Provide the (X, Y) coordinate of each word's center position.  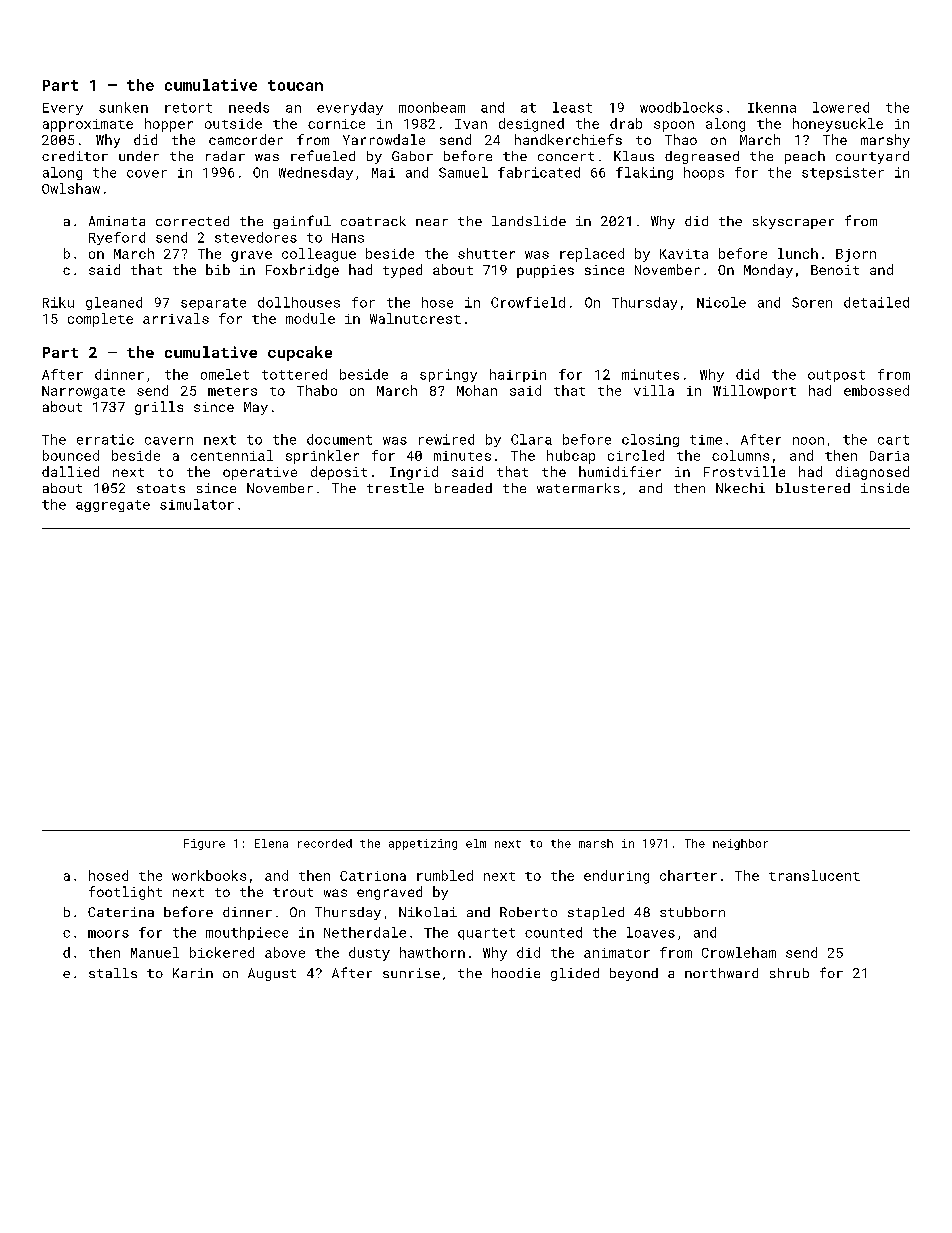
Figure (204, 844)
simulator (197, 504)
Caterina (121, 912)
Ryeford (117, 238)
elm (476, 843)
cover (147, 174)
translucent (814, 875)
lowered (841, 107)
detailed (876, 302)
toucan (295, 85)
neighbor (740, 844)
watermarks (578, 488)
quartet (486, 934)
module (310, 318)
